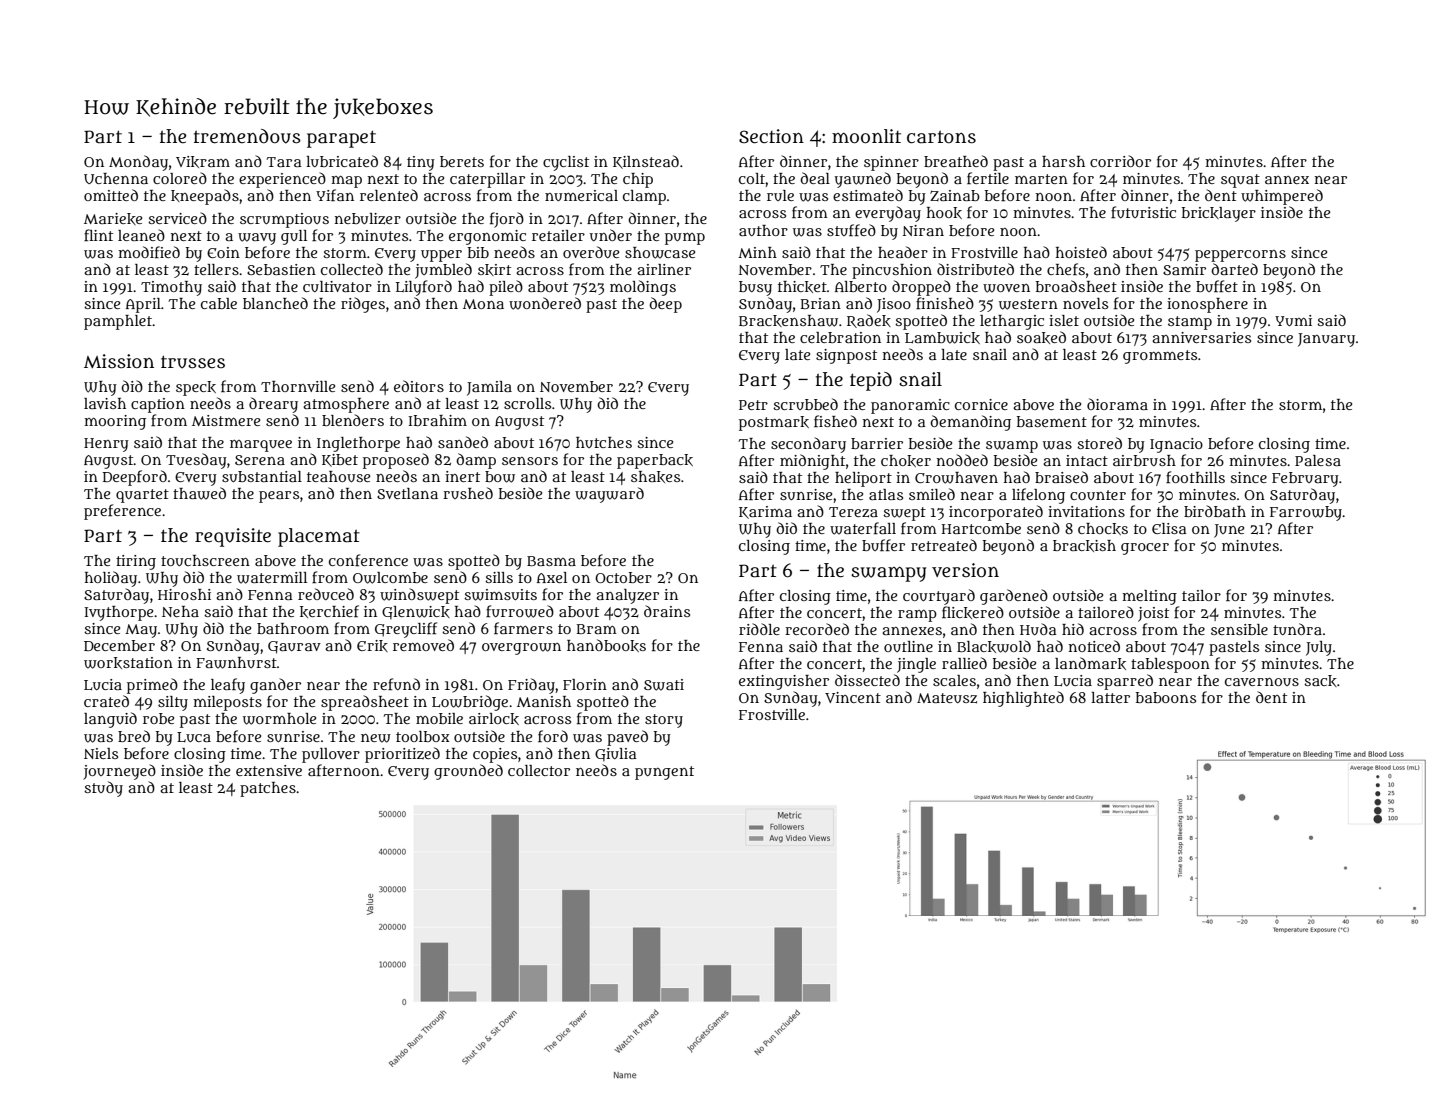  I want to click on baboons, so click(1166, 697).
